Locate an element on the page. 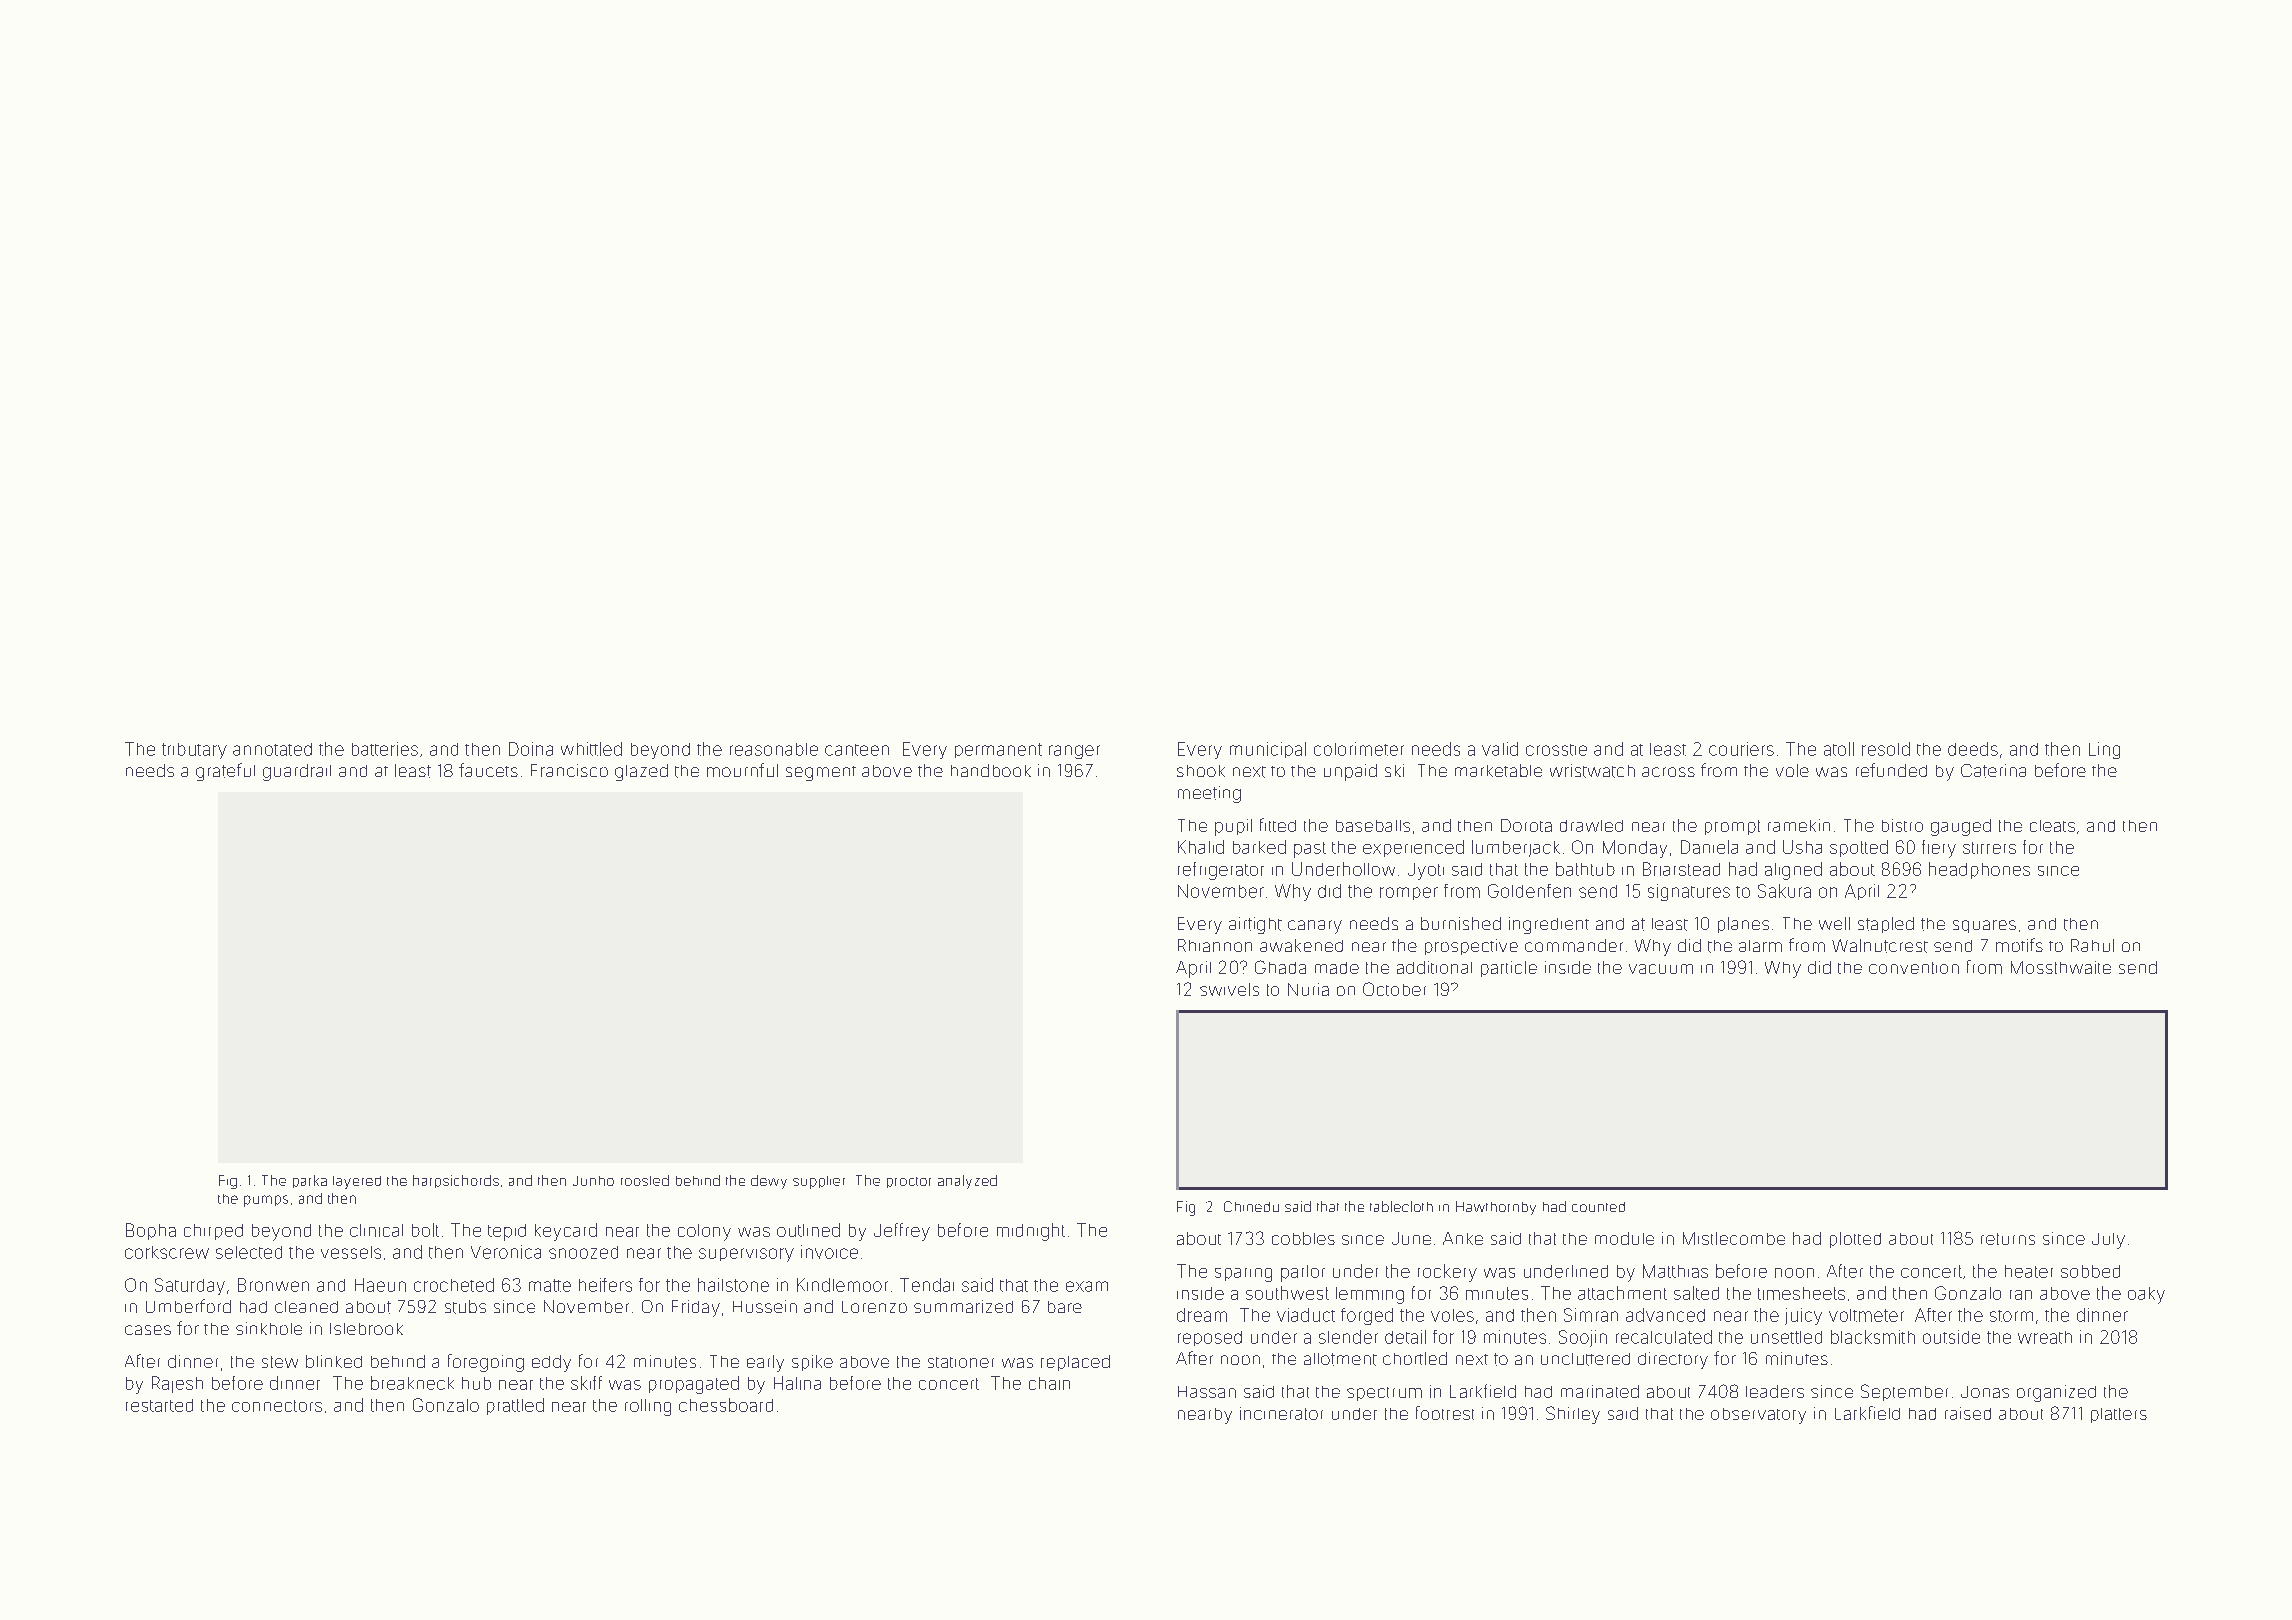 Image resolution: width=2292 pixels, height=1620 pixels. prattled is located at coordinates (515, 1406).
